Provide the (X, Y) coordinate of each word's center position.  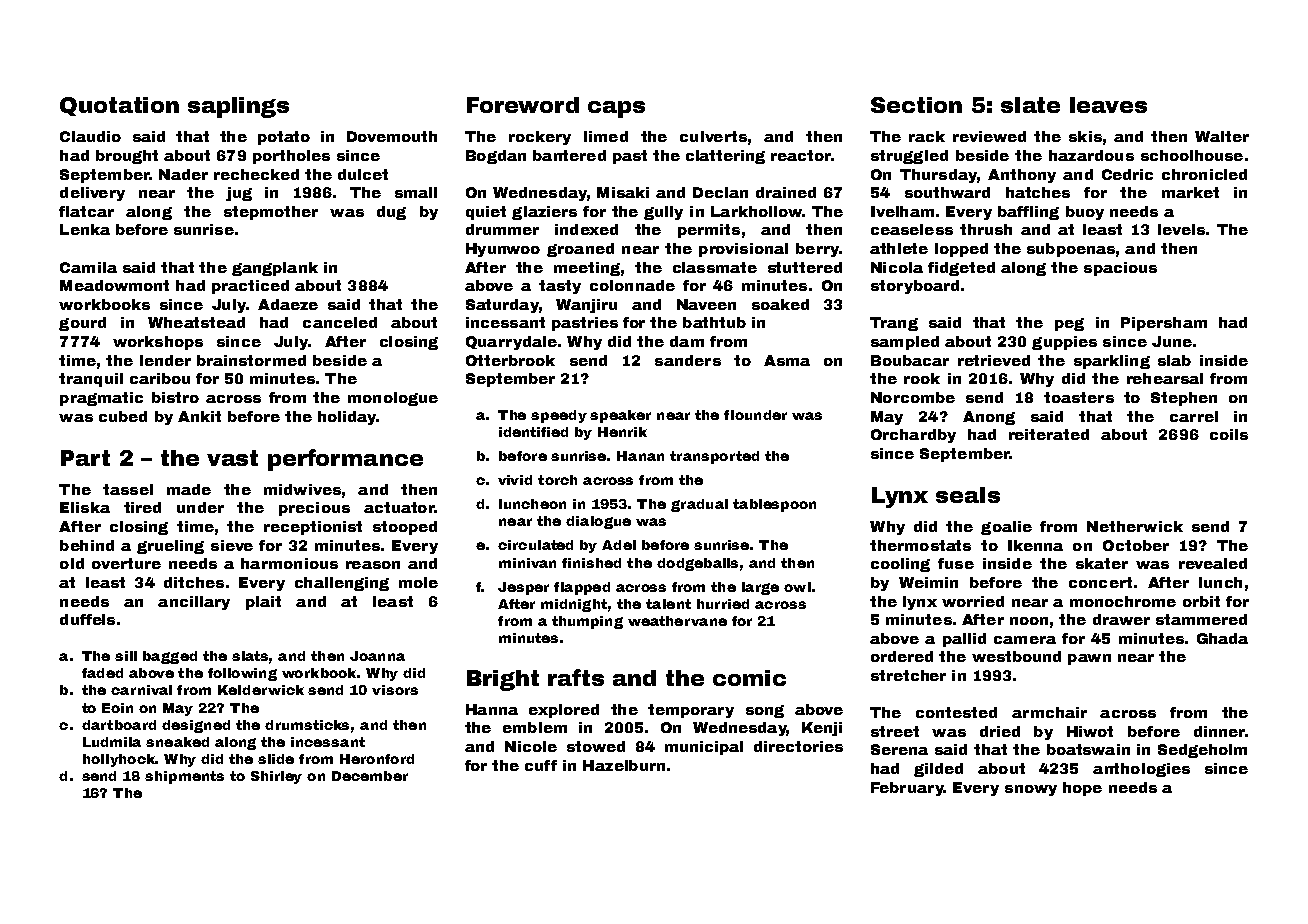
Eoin (117, 708)
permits (709, 231)
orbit (1201, 601)
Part (85, 458)
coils (1229, 434)
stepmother (271, 213)
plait (263, 603)
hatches (1038, 192)
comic (749, 678)
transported (714, 457)
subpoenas (1071, 250)
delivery (92, 194)
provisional (743, 250)
